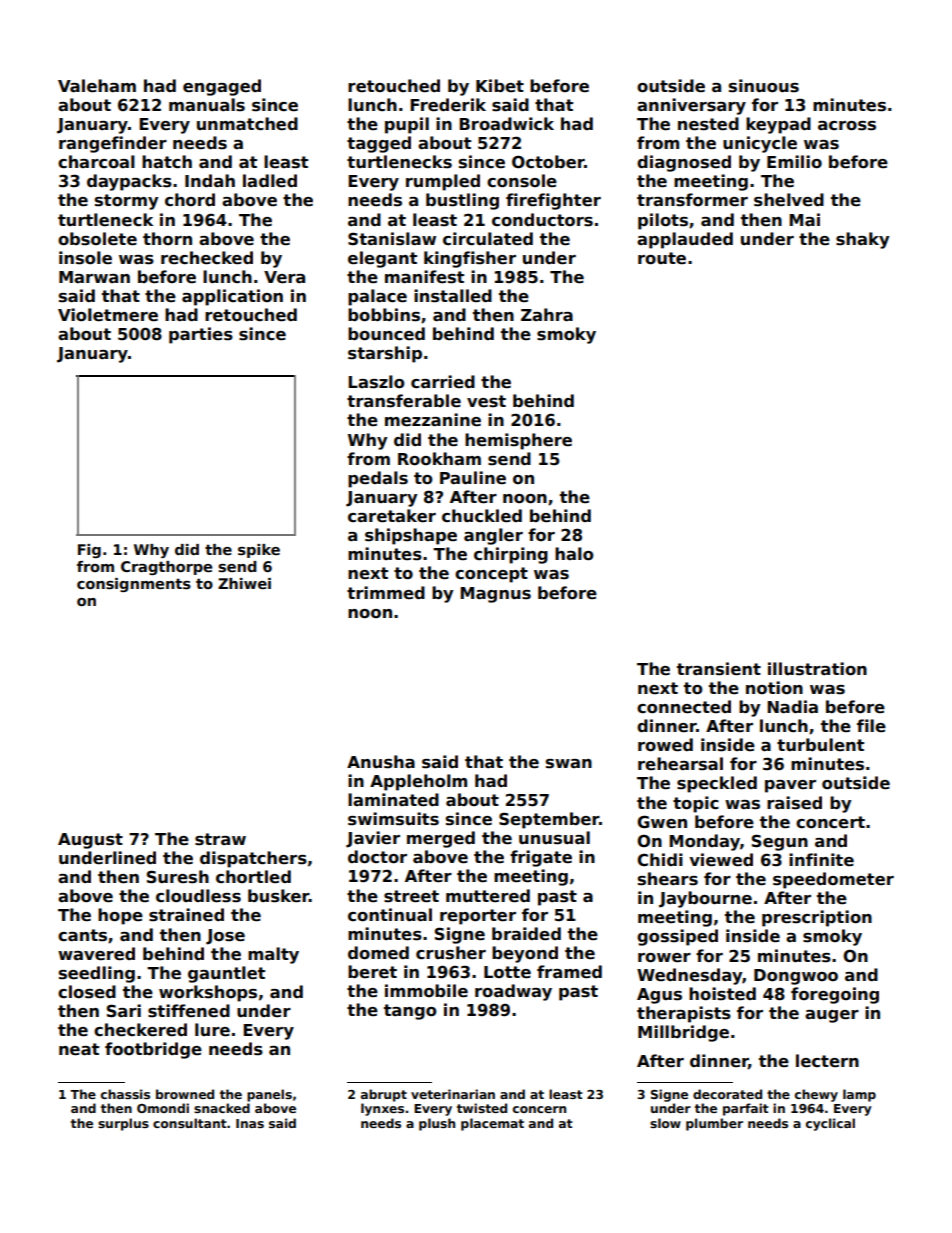 The width and height of the screenshot is (952, 1233). I want to click on Anusha, so click(381, 762).
